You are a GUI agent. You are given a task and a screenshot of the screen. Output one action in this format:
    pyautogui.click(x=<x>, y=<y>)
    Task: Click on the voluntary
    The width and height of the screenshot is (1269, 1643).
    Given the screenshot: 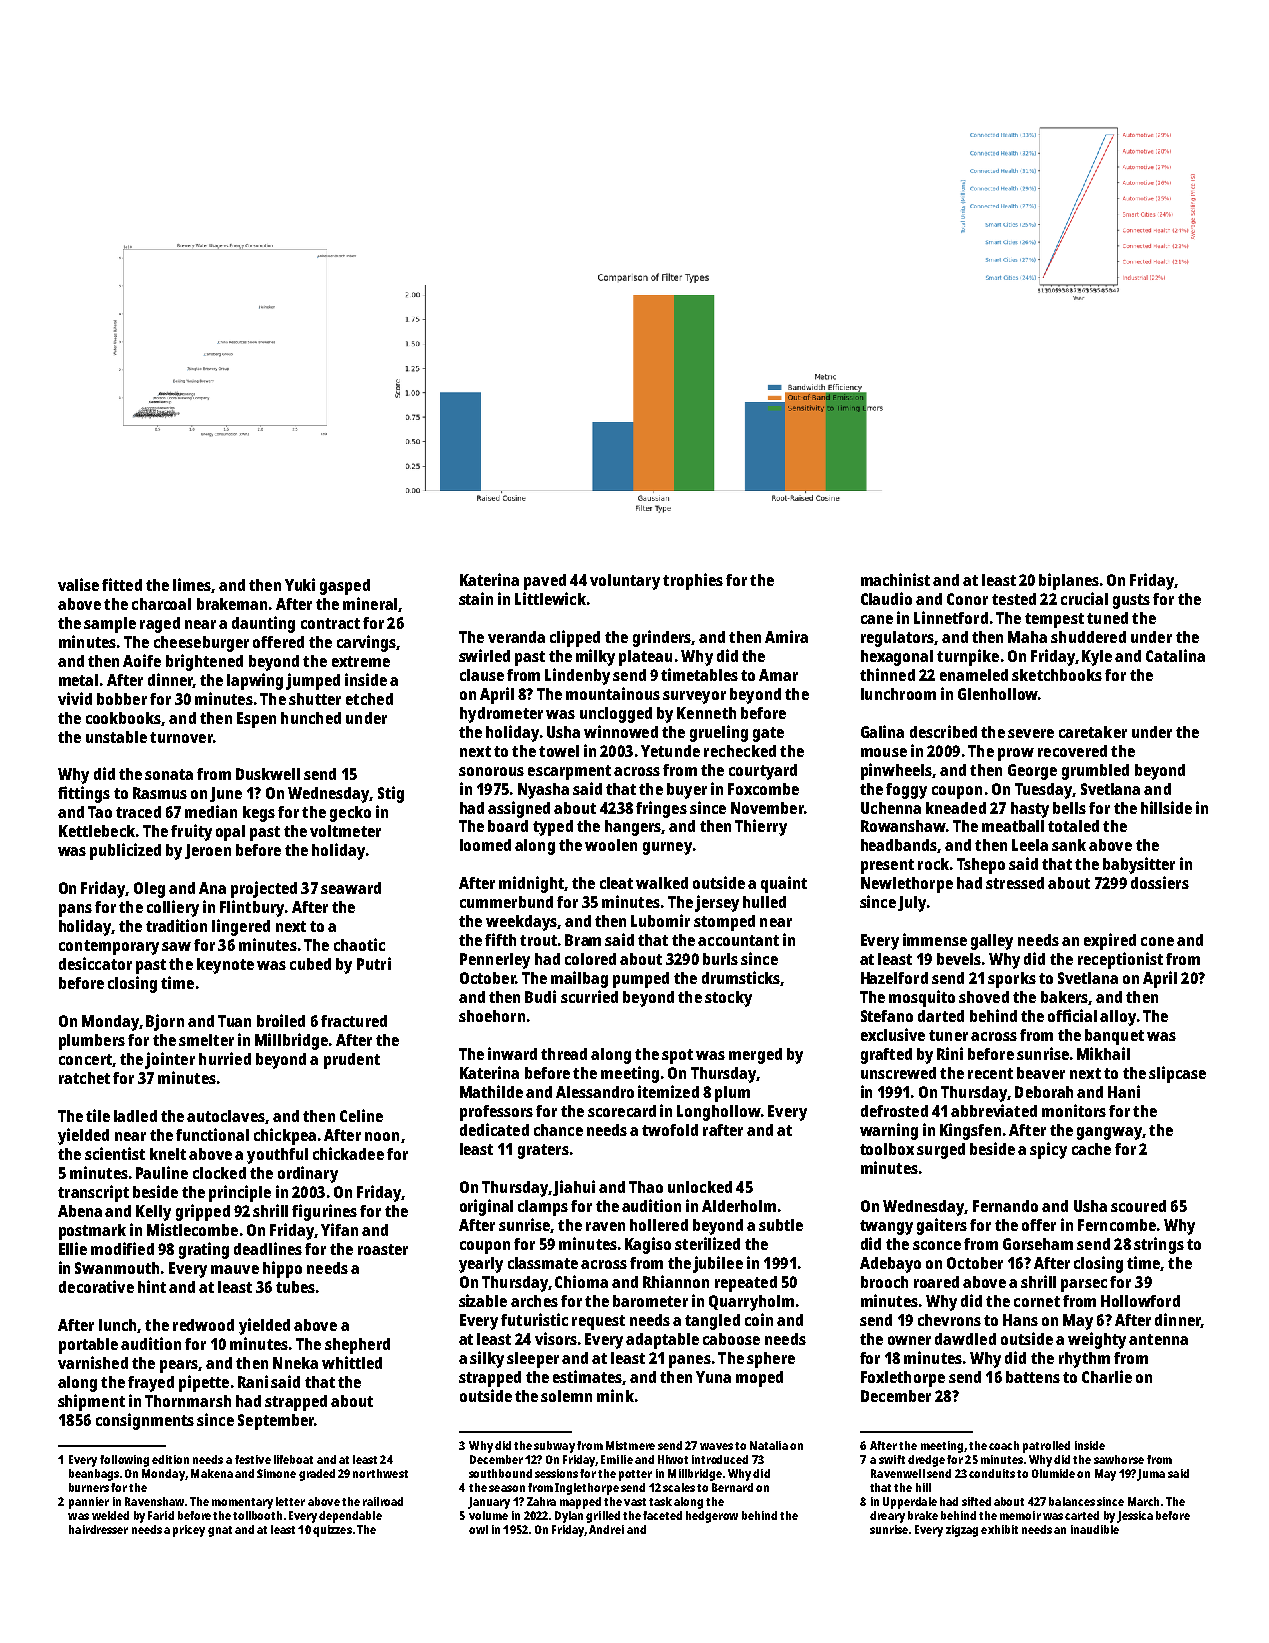 What is the action you would take?
    pyautogui.click(x=625, y=582)
